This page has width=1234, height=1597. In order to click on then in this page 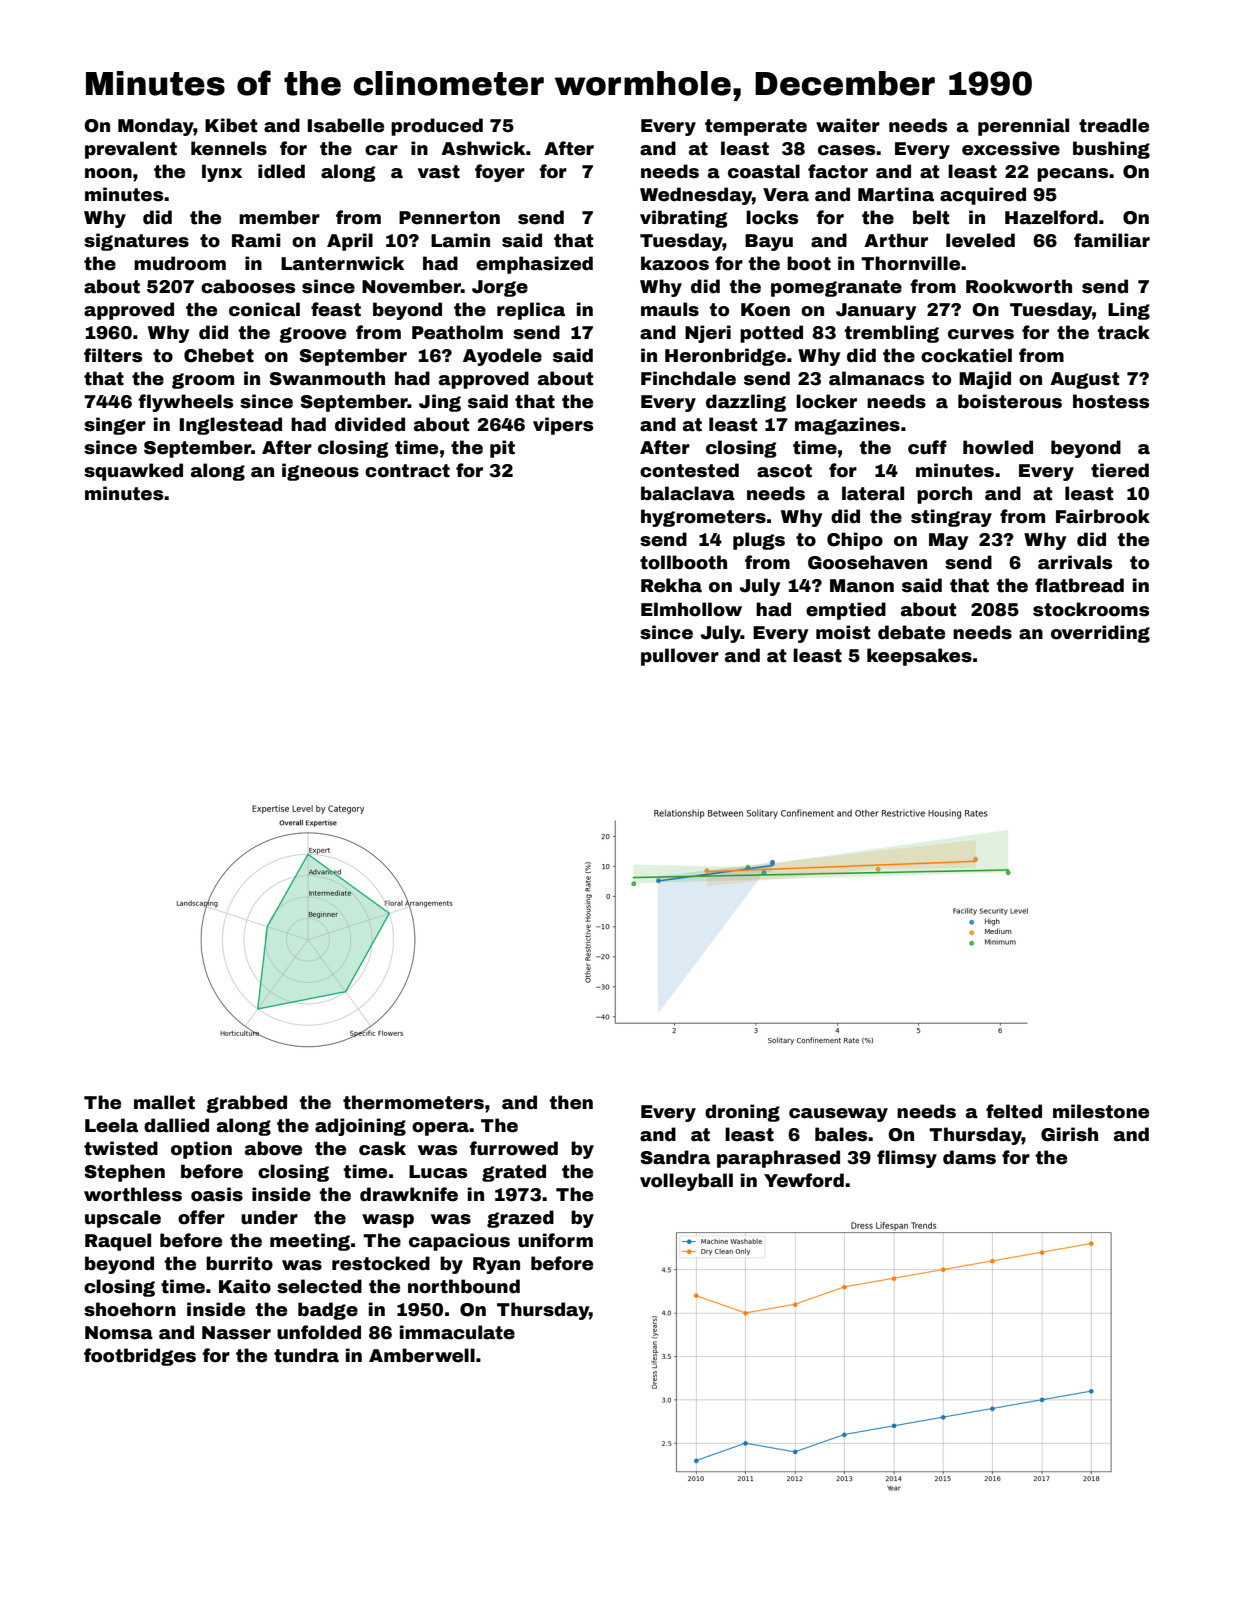, I will do `click(571, 1102)`.
